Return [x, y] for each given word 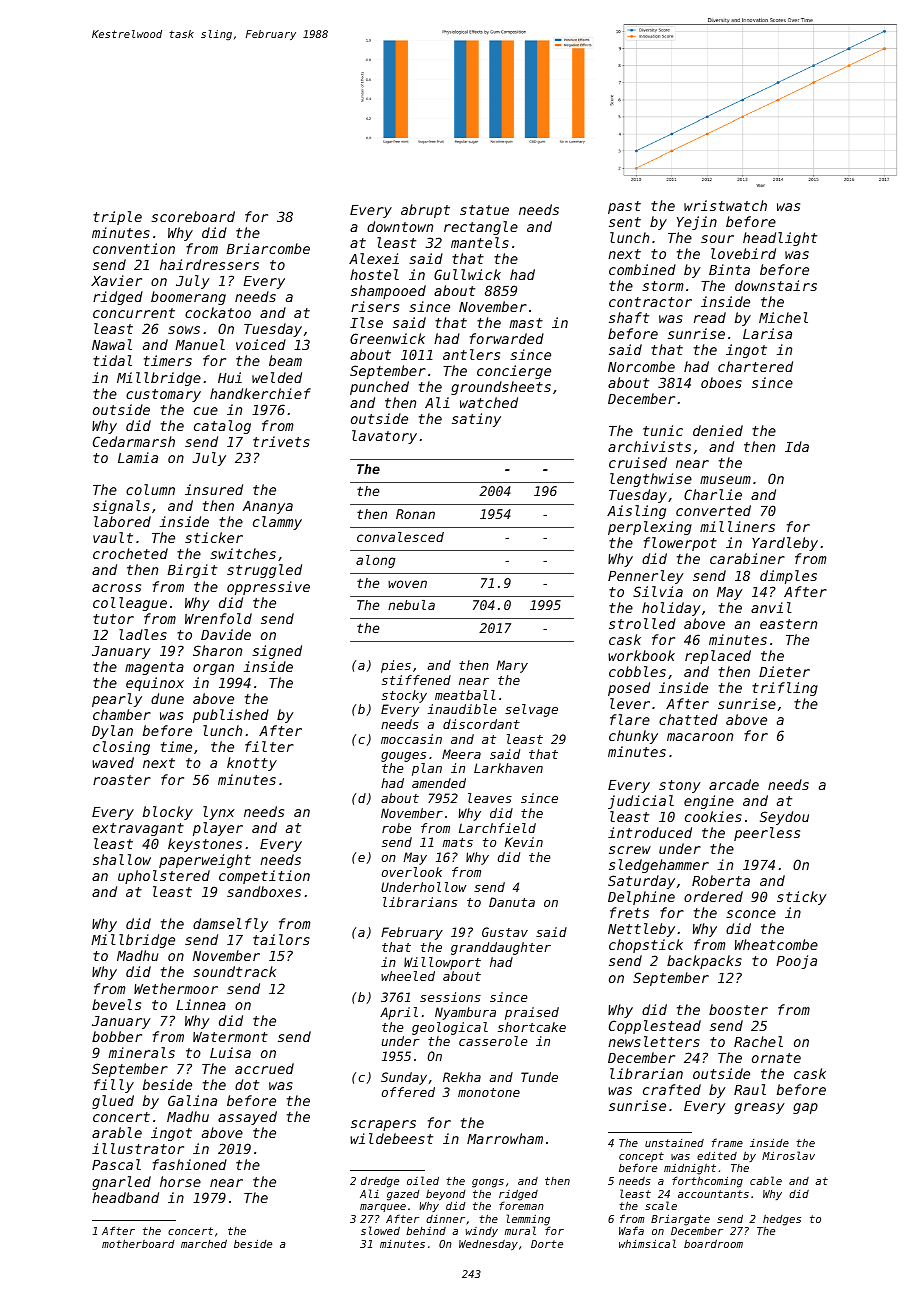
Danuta [512, 902]
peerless [767, 834]
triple [117, 218]
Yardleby [785, 544]
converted [713, 510]
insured [214, 489]
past [624, 207]
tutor [113, 619]
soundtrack [234, 971]
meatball [465, 695]
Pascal [116, 1164]
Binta [729, 269]
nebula [411, 605]
